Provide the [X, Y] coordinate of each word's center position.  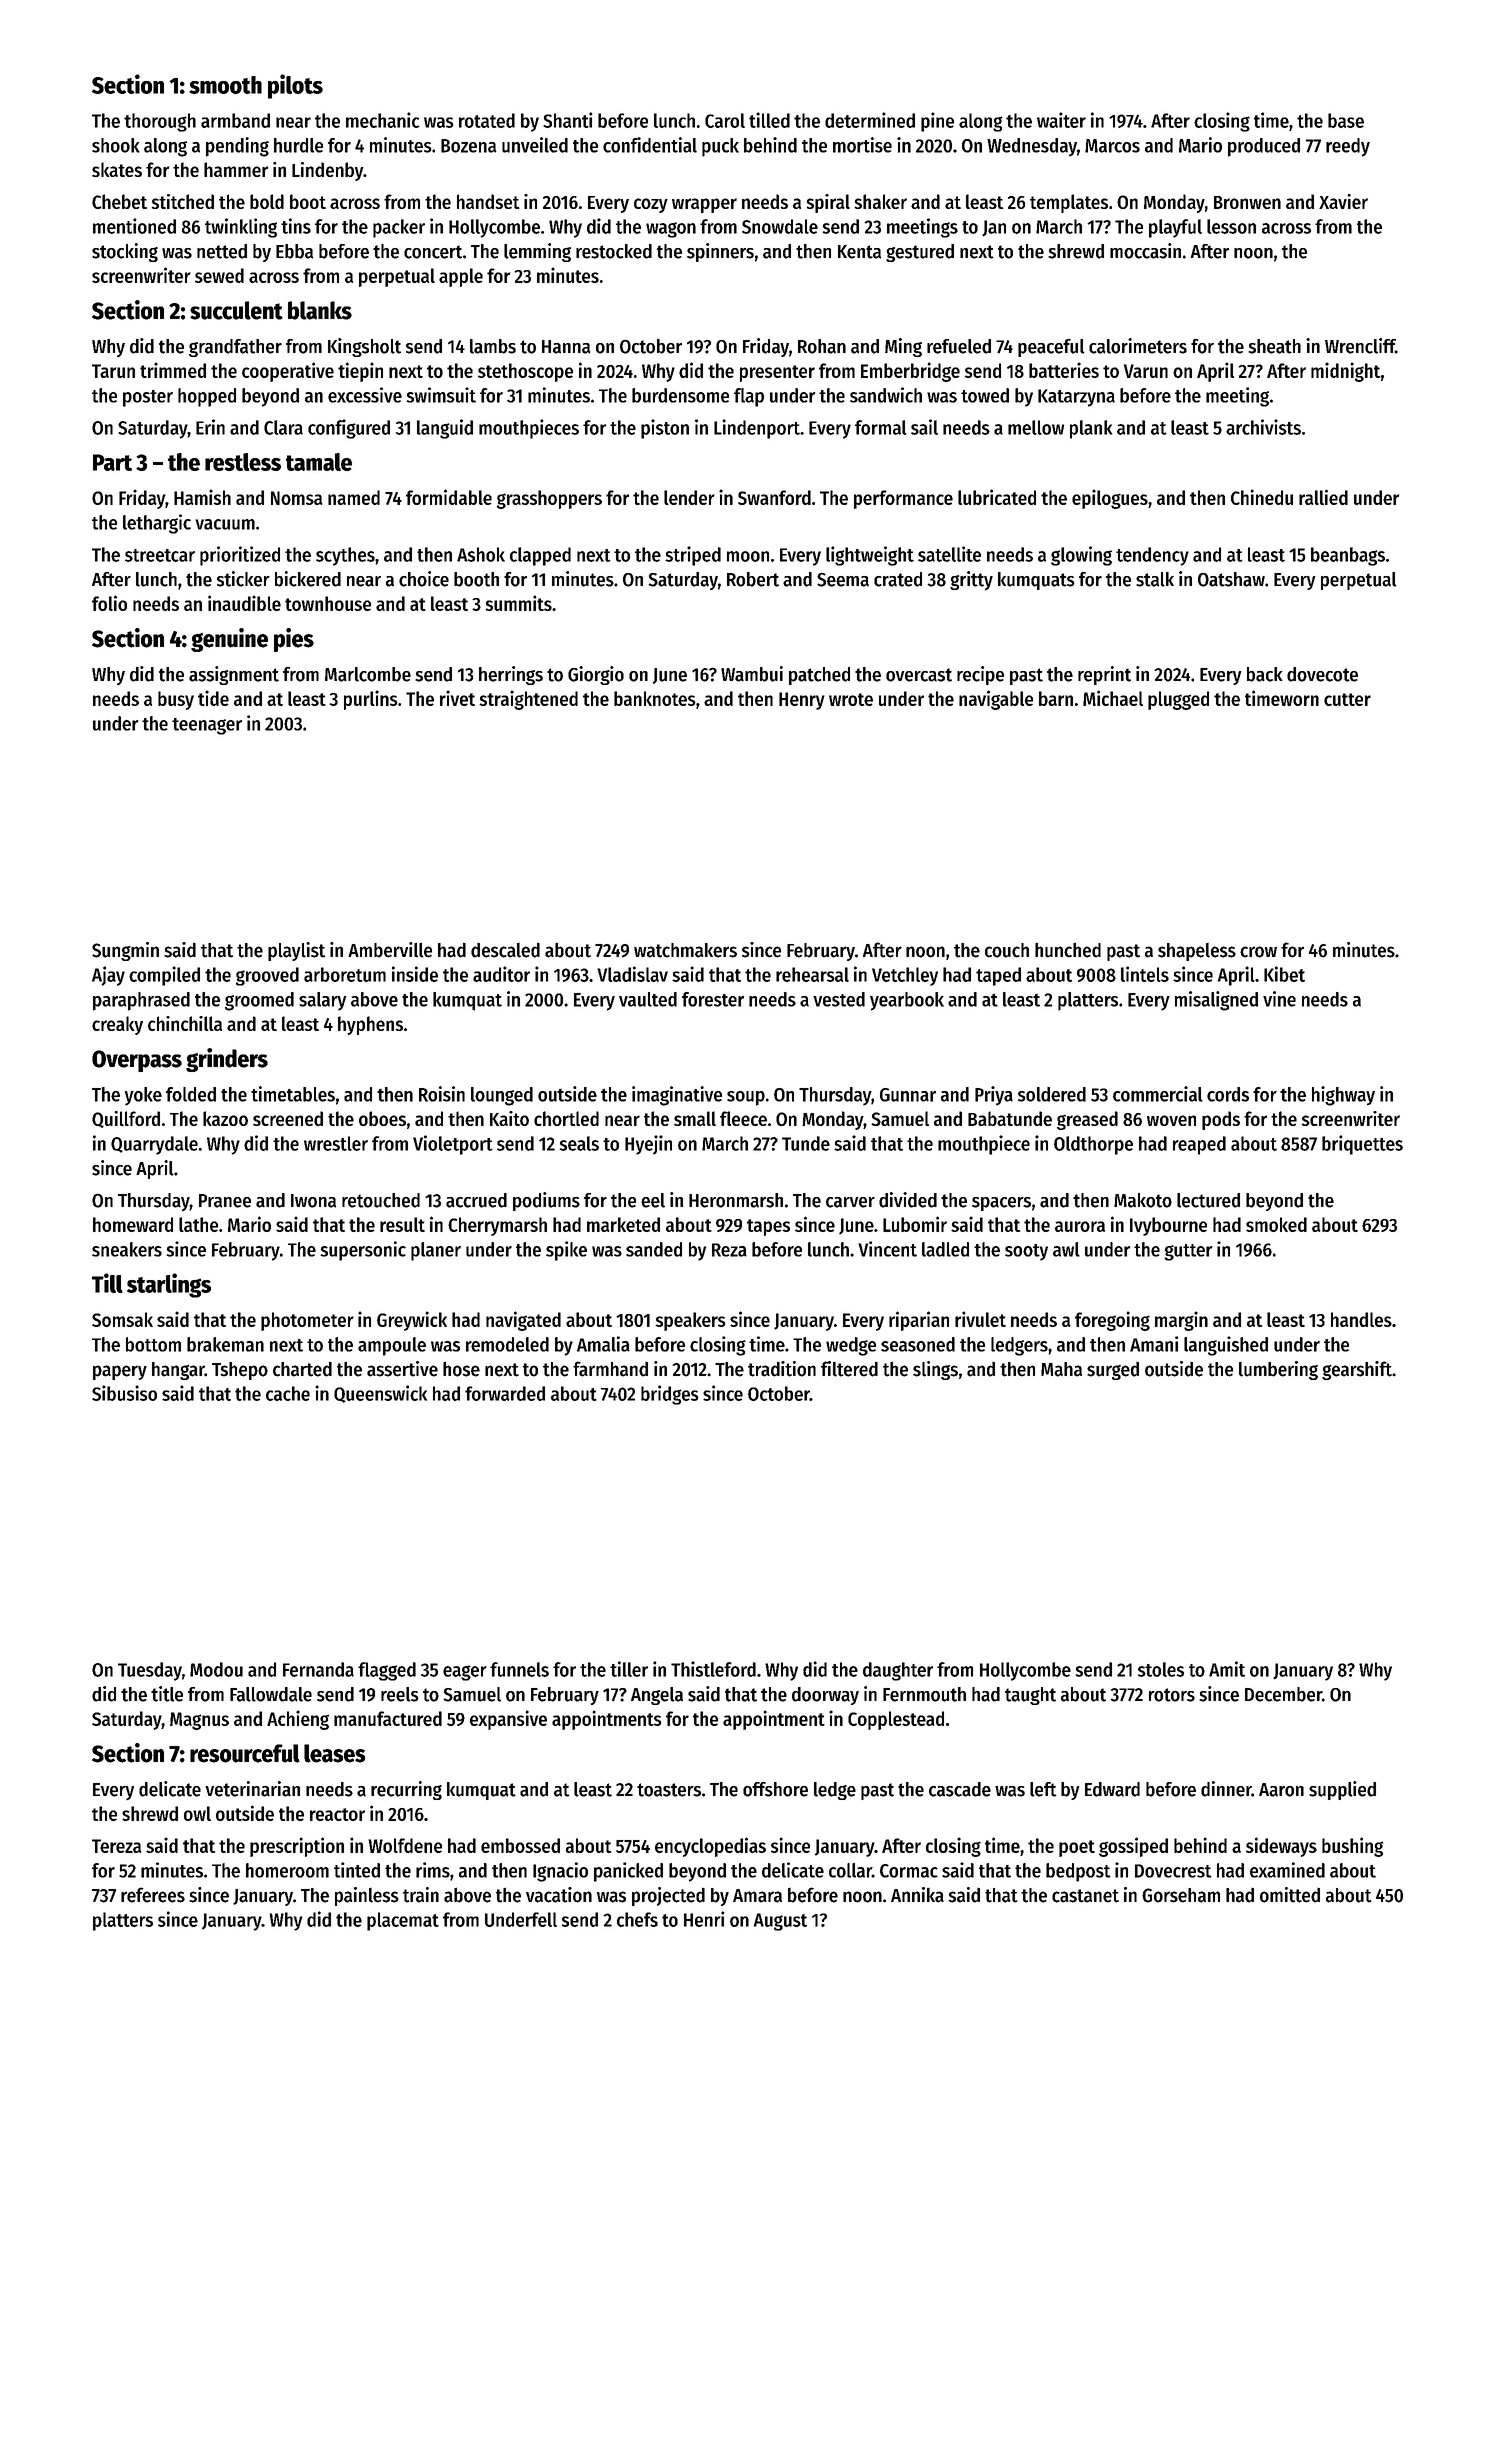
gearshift [1357, 1370]
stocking [125, 252]
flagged [387, 1671]
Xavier [1343, 201]
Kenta [859, 252]
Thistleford [713, 1669]
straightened [528, 700]
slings [935, 1370]
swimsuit [441, 395]
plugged [1178, 700]
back [1265, 674]
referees [153, 1895]
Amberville [390, 950]
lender [689, 497]
